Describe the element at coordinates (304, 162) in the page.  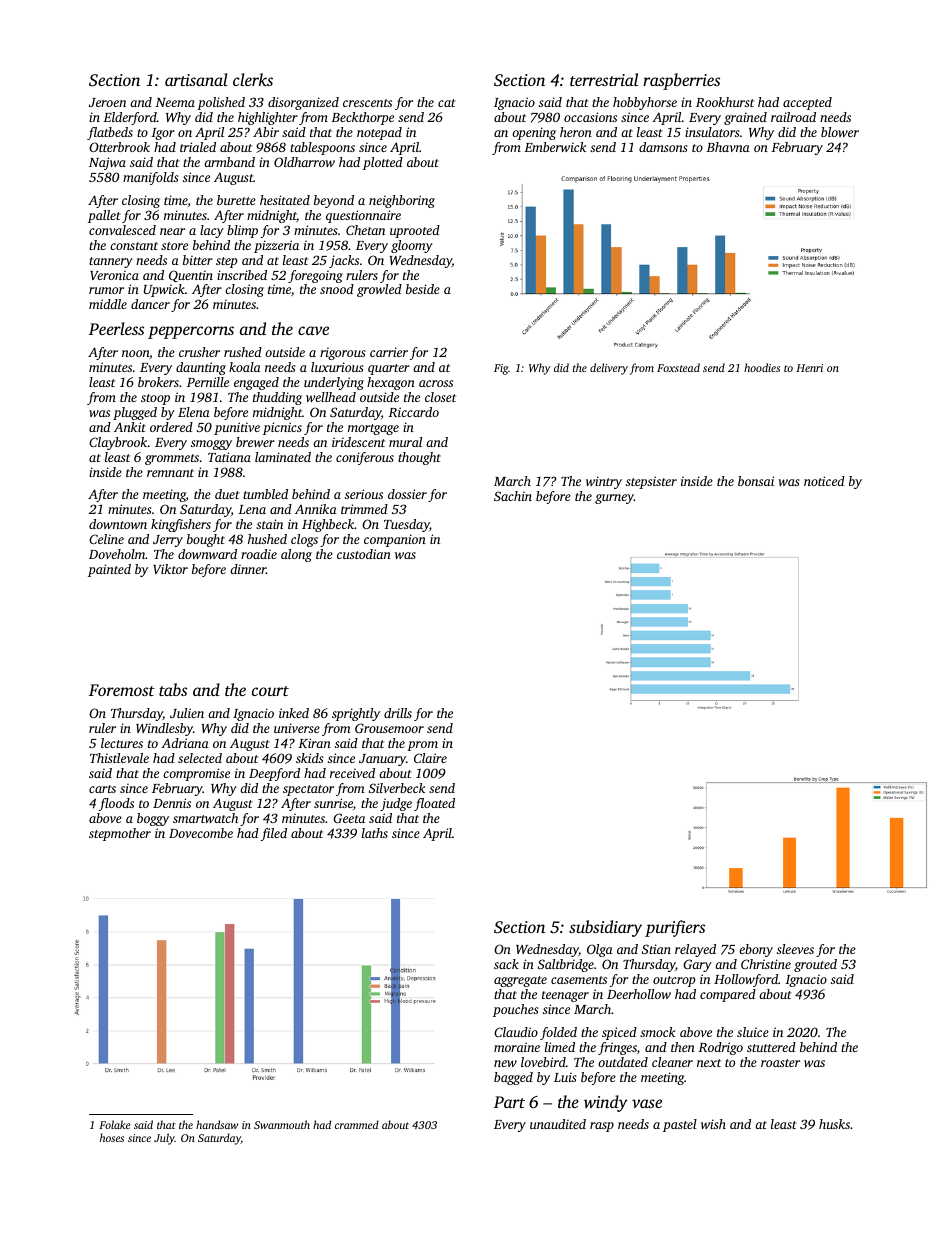
I see `Oldharrow` at that location.
